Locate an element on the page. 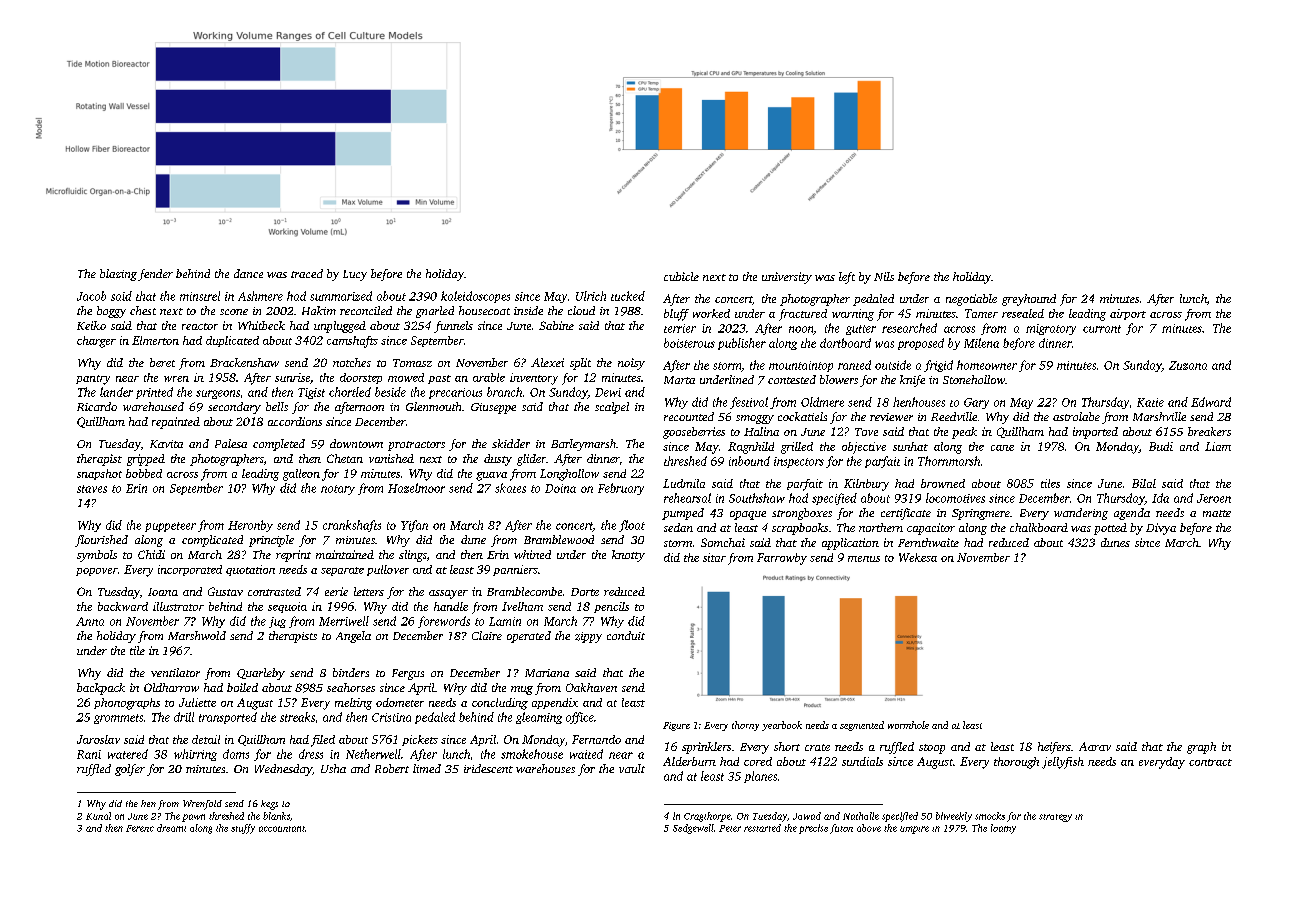 The width and height of the image is (1308, 924). unplugged is located at coordinates (340, 327).
